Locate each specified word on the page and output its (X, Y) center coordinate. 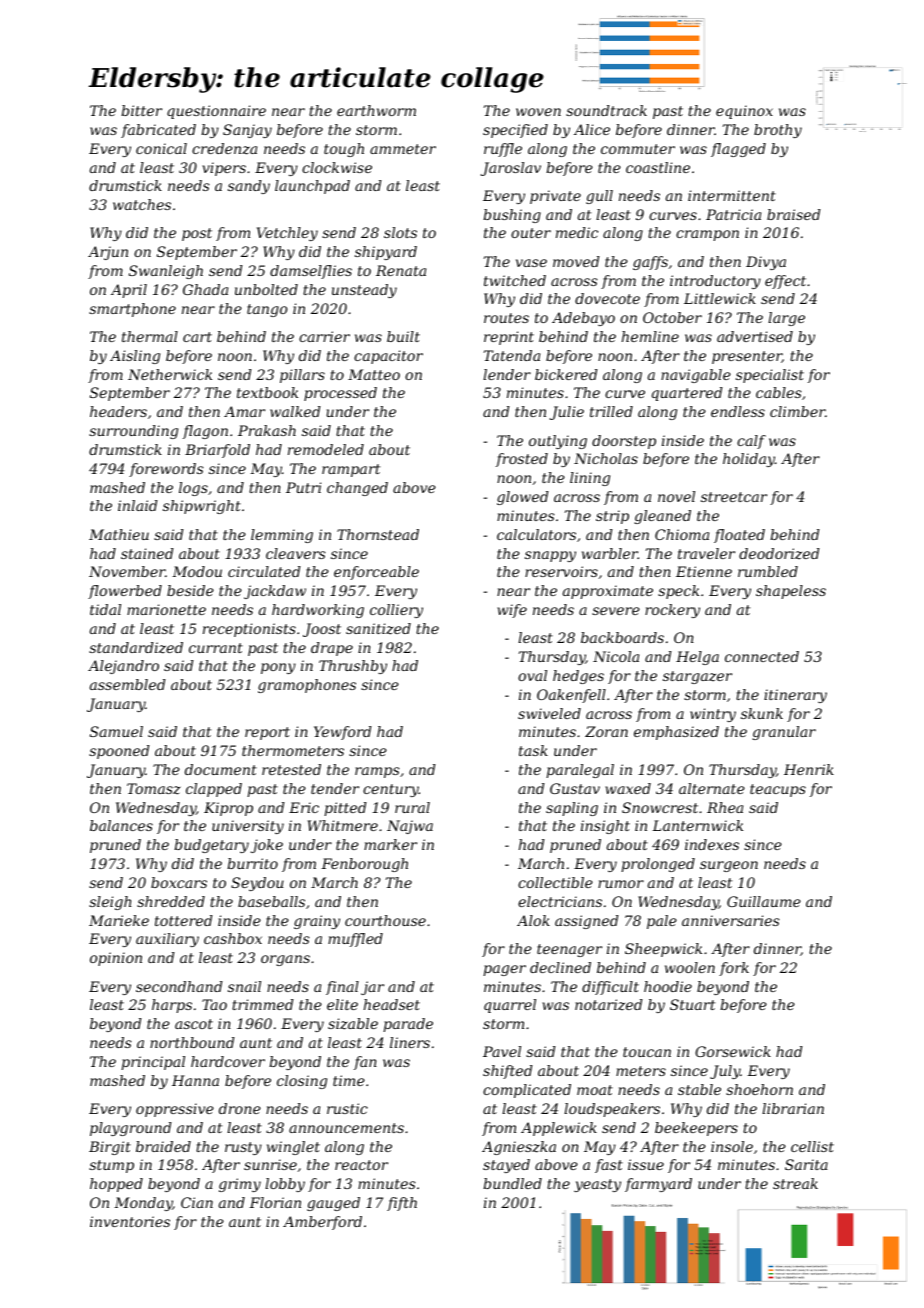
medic (577, 232)
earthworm (376, 110)
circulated (264, 571)
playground (131, 1129)
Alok (533, 920)
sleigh (110, 903)
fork (734, 969)
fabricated (158, 131)
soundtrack (606, 110)
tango (267, 310)
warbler (610, 553)
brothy (778, 131)
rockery (672, 611)
